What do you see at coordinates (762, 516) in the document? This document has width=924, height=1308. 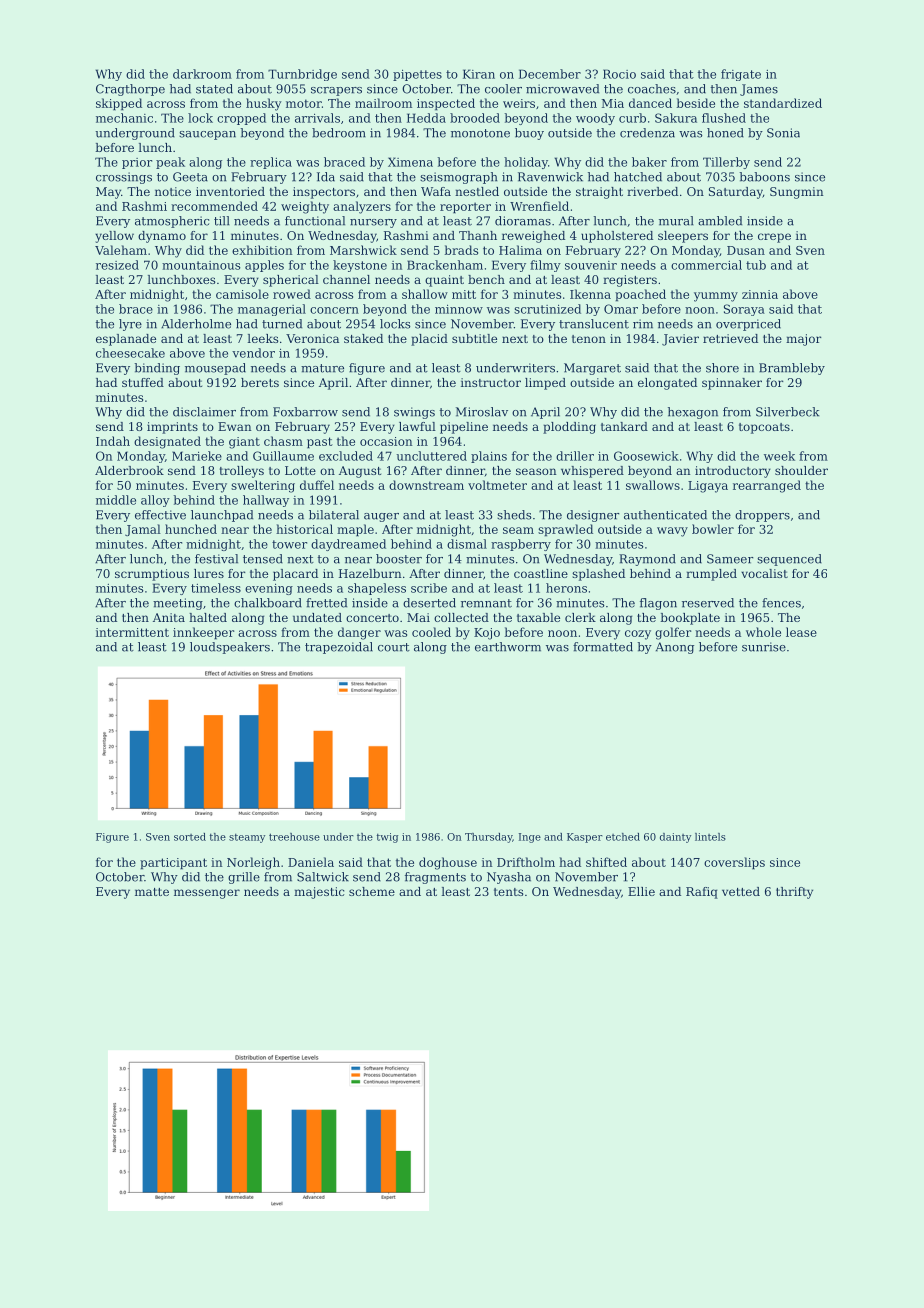 I see `droppers` at bounding box center [762, 516].
